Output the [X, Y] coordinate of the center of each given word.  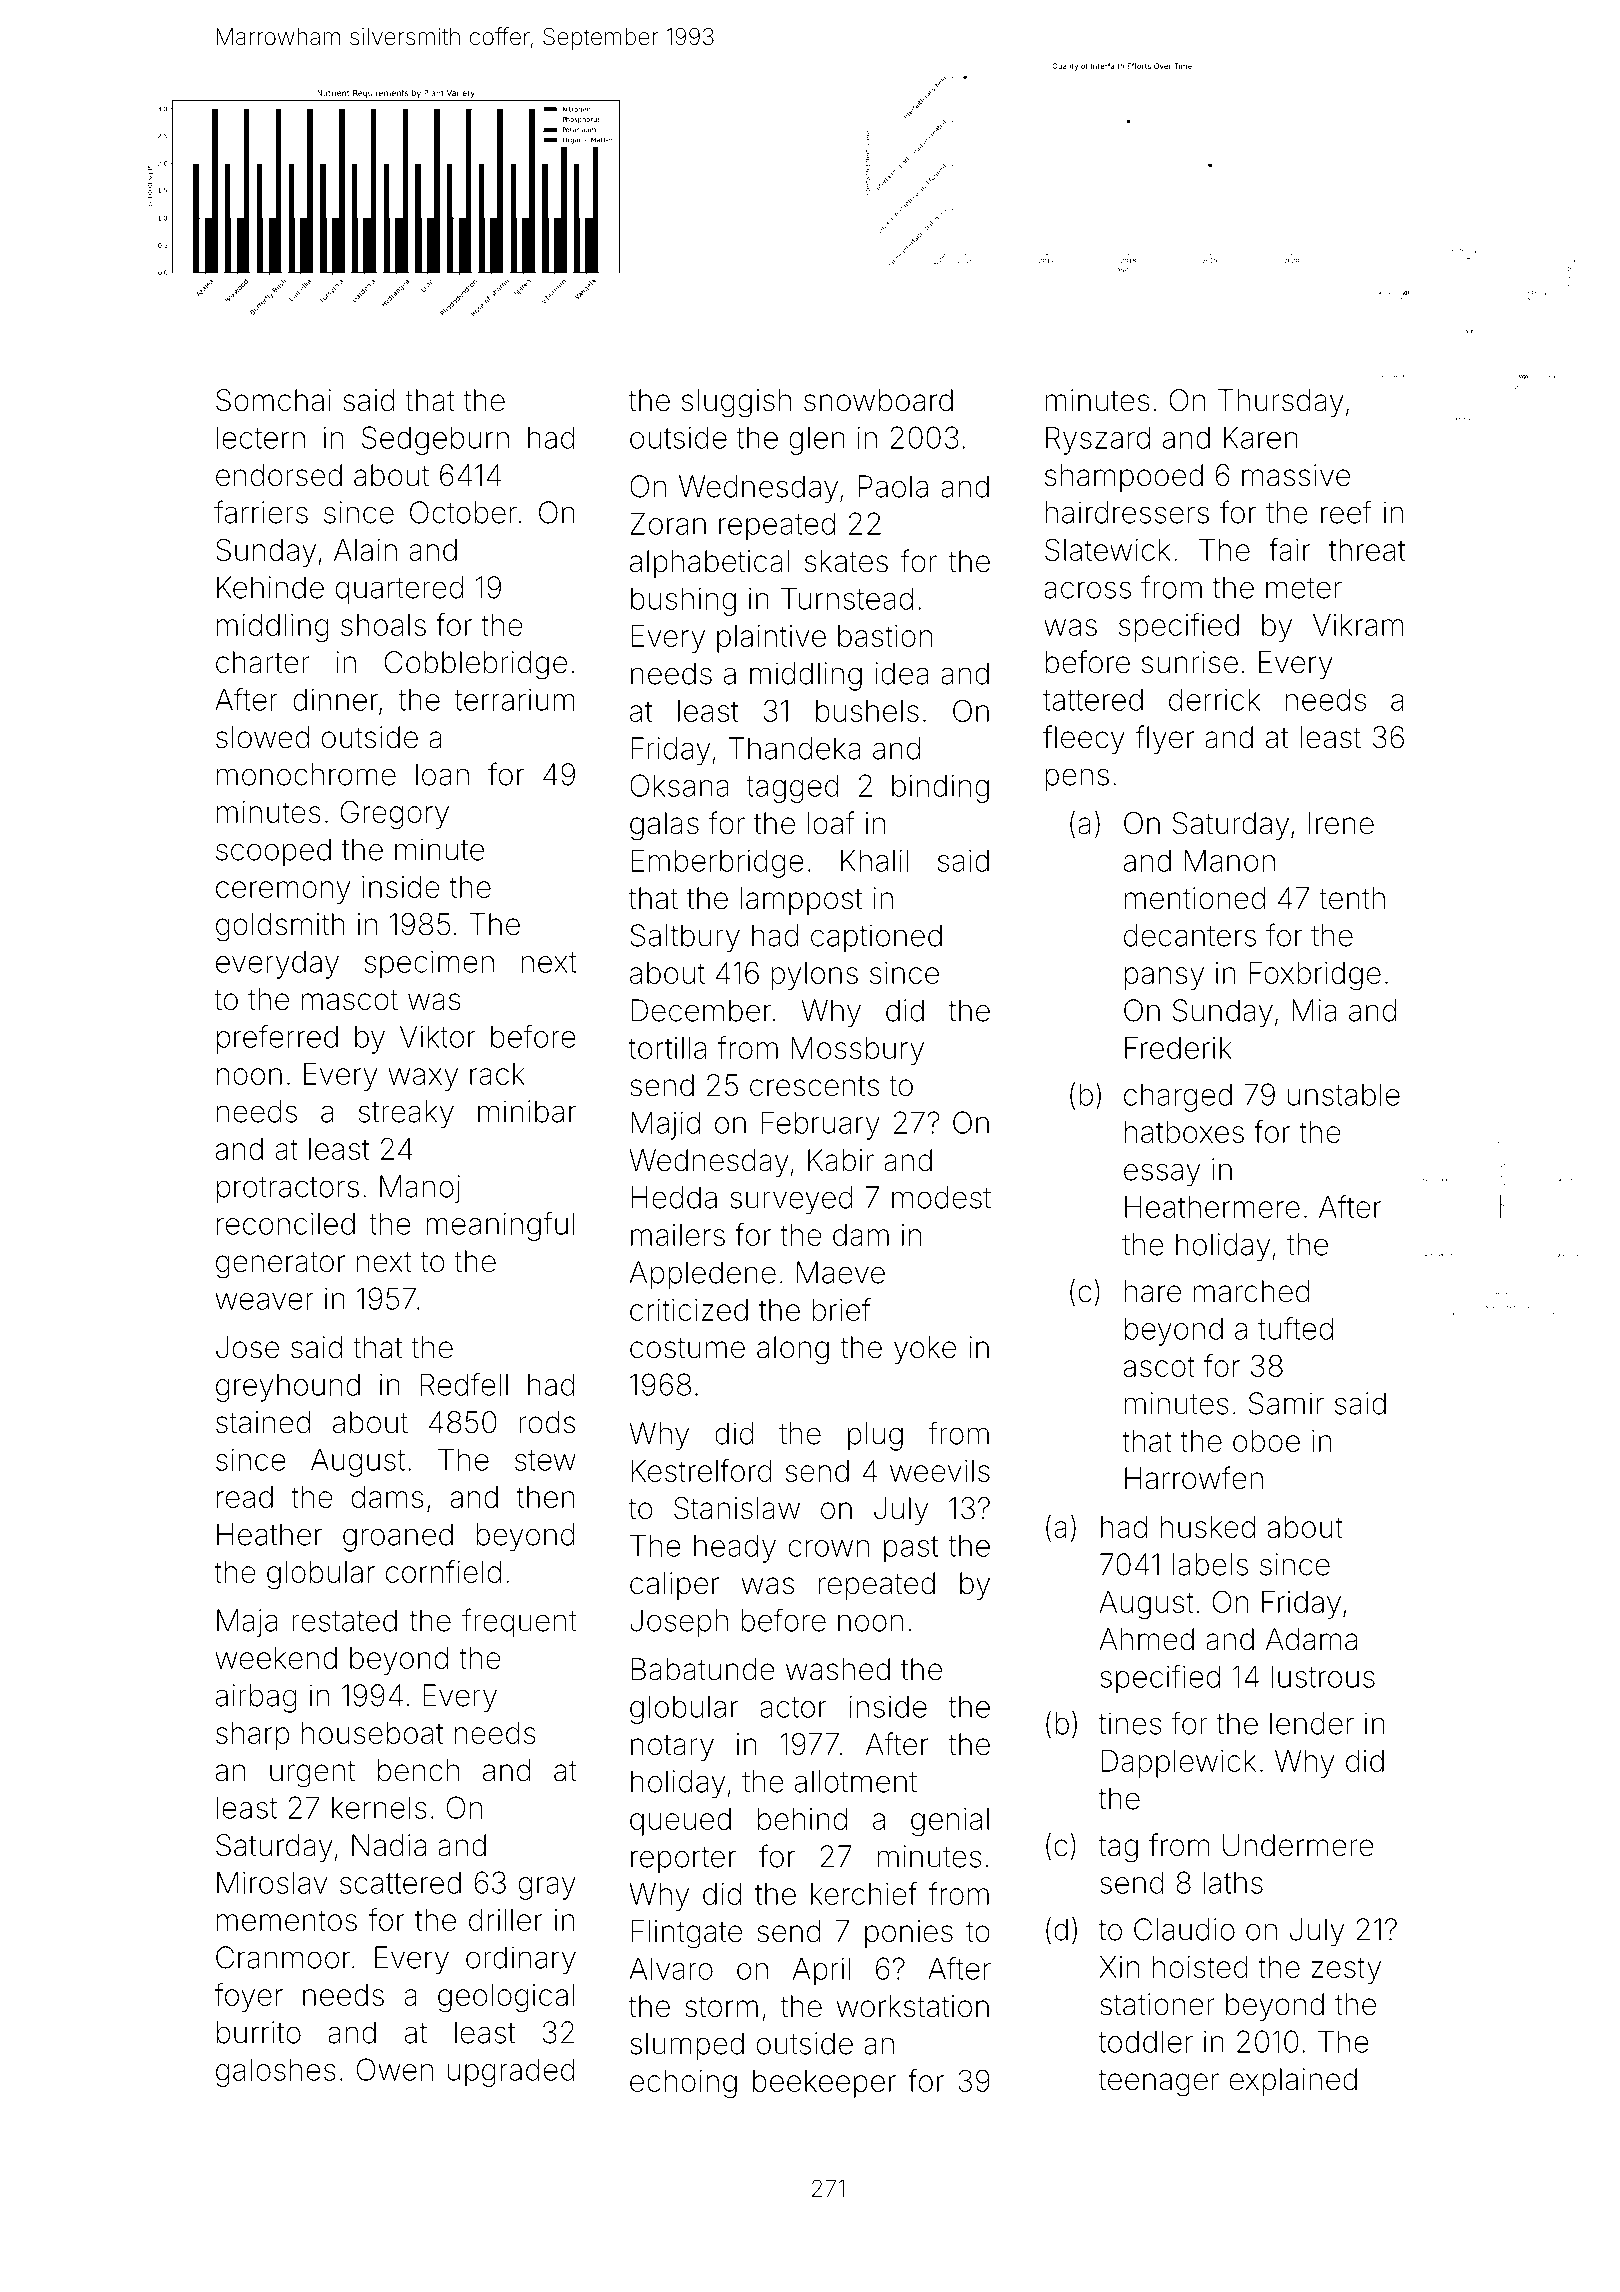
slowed [262, 737]
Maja [247, 1623]
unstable [1343, 1094]
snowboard [878, 400]
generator [280, 1265]
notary [672, 1748]
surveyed [791, 1200]
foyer [248, 1997]
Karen [1261, 437]
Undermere [1298, 1845]
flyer [1164, 739]
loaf [831, 823]
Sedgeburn [435, 440]
